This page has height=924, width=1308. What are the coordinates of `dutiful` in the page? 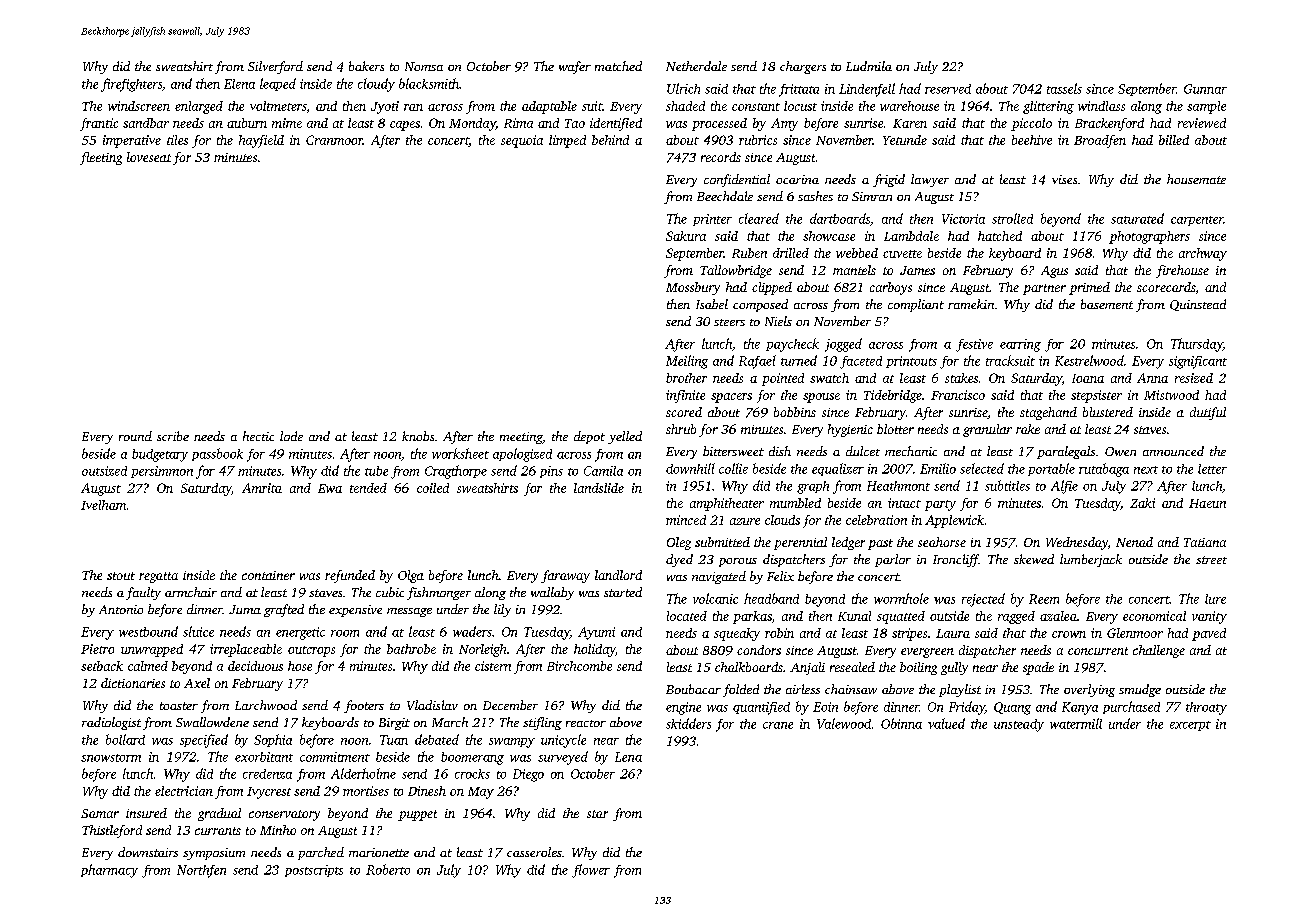 It's located at (1208, 413).
